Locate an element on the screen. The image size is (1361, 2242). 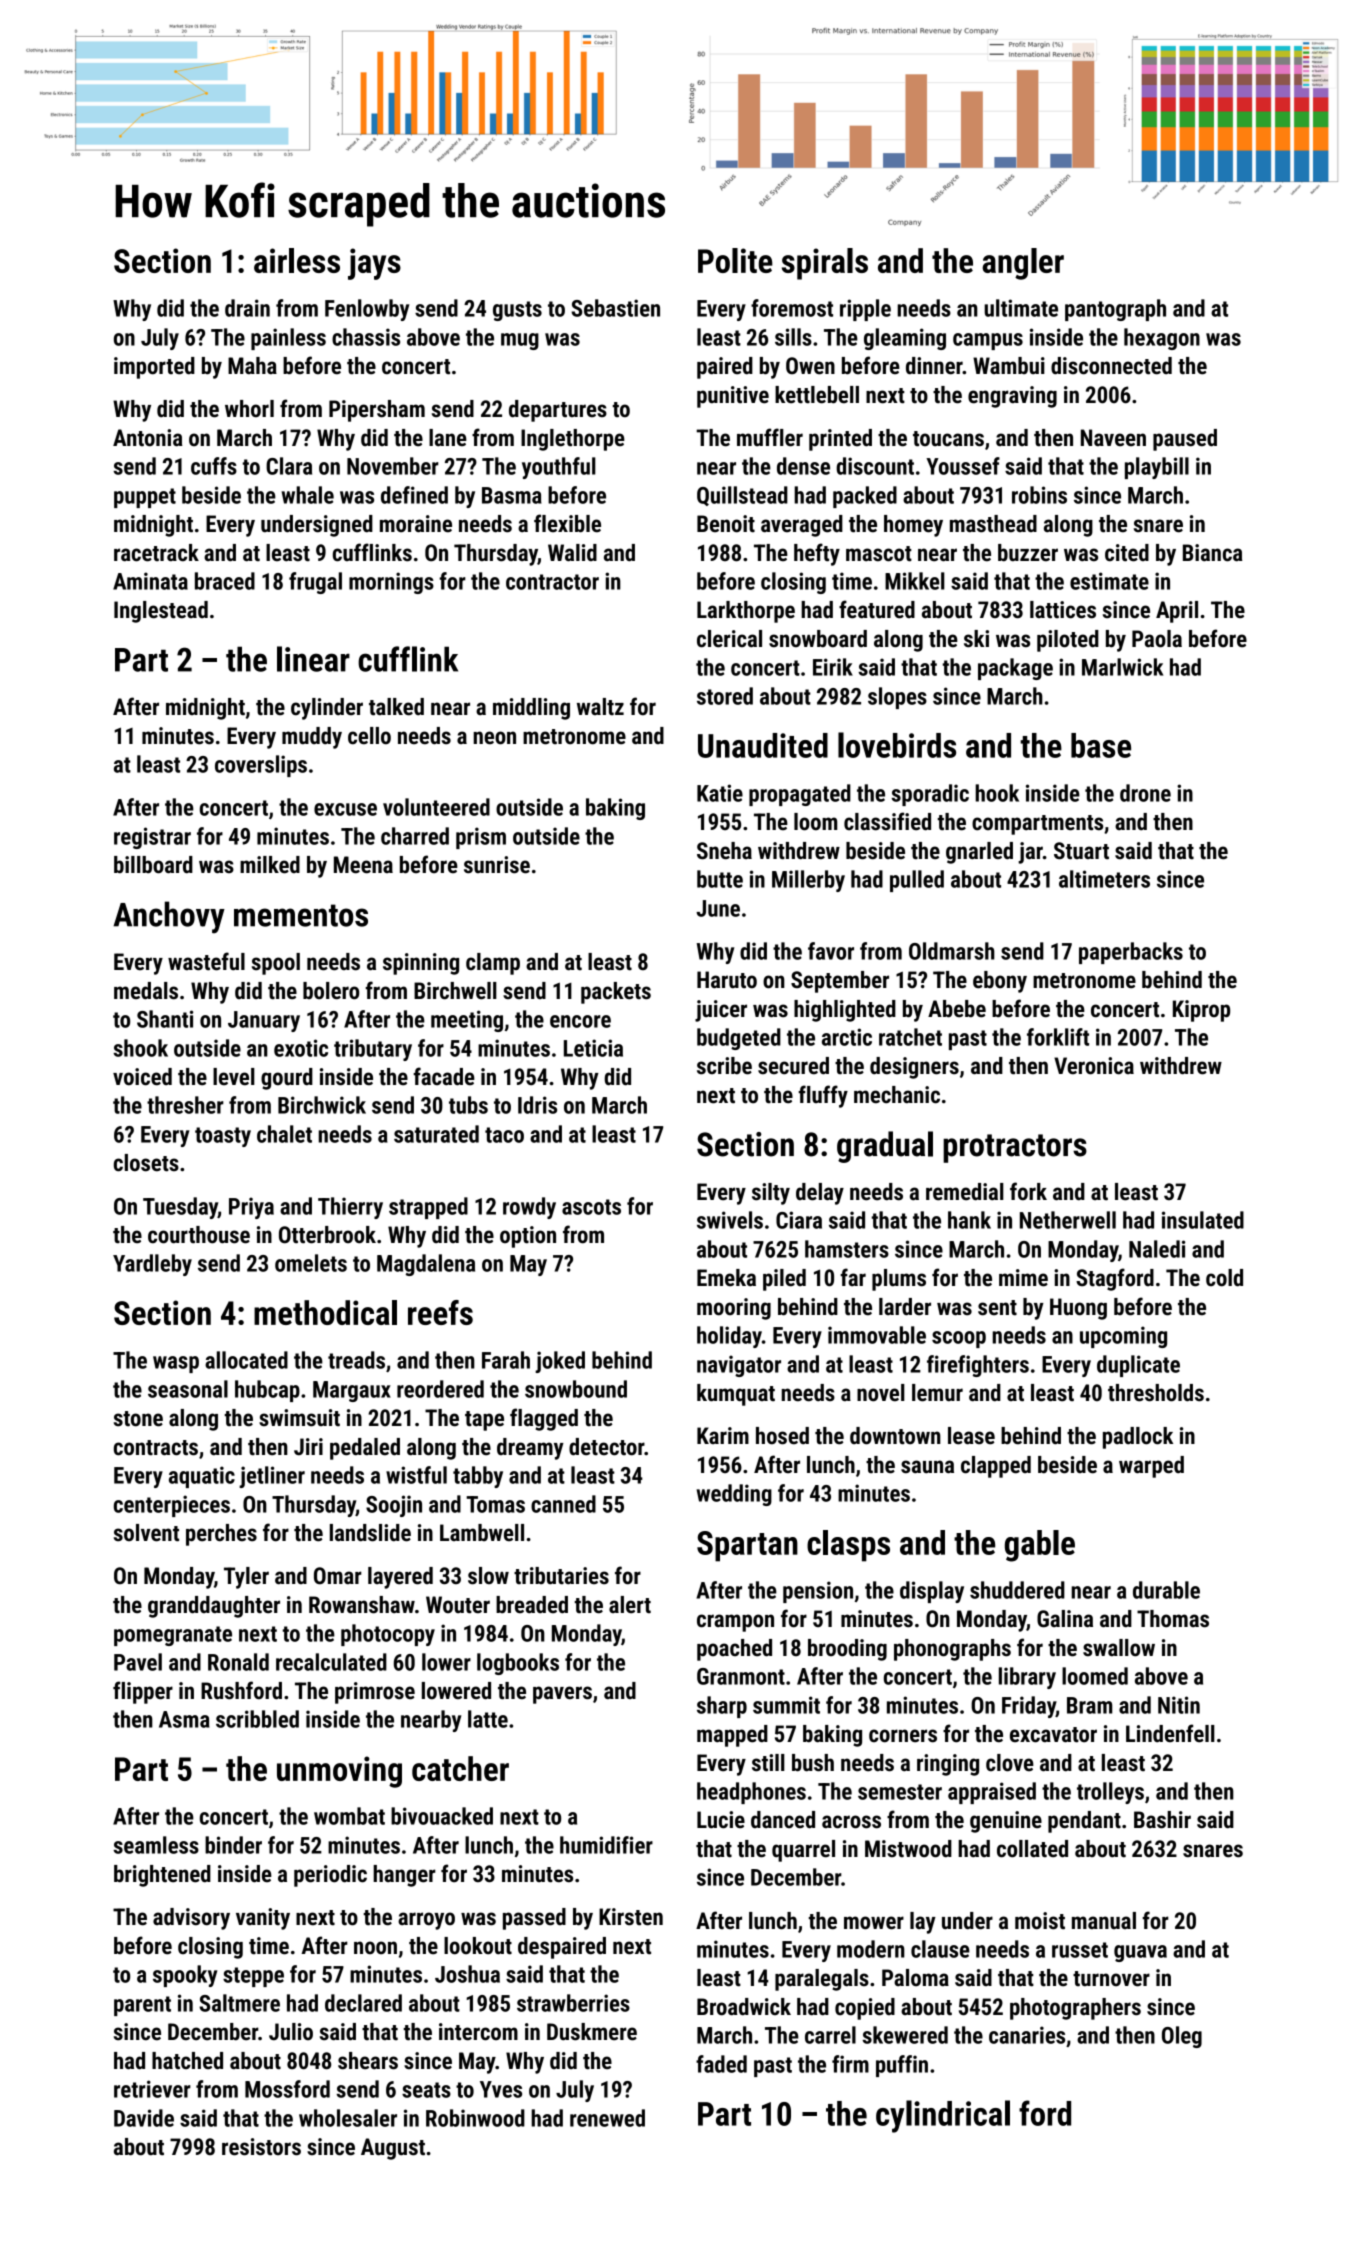
detector is located at coordinates (607, 1447).
